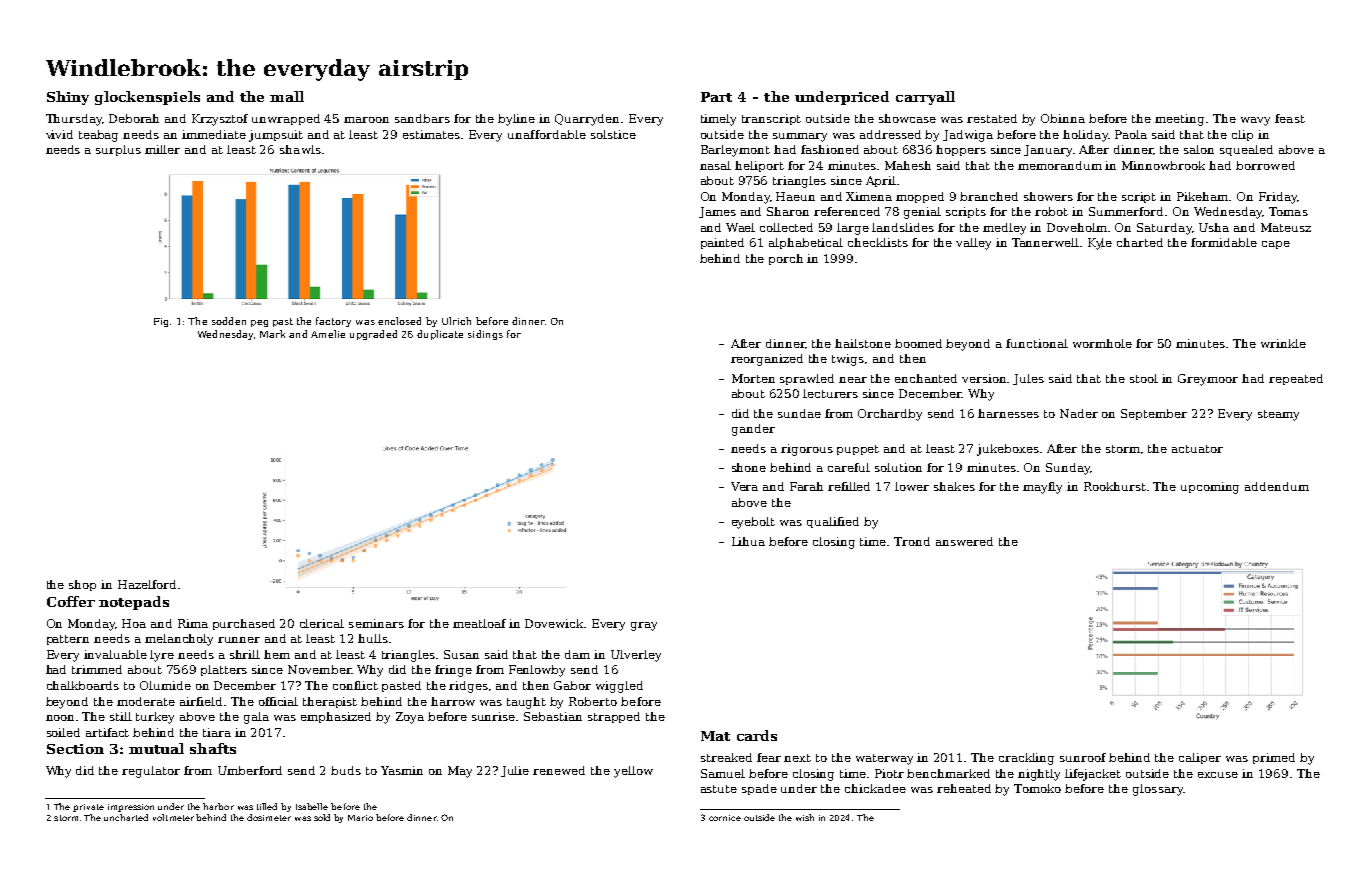  Describe the element at coordinates (749, 467) in the screenshot. I see `shone` at that location.
